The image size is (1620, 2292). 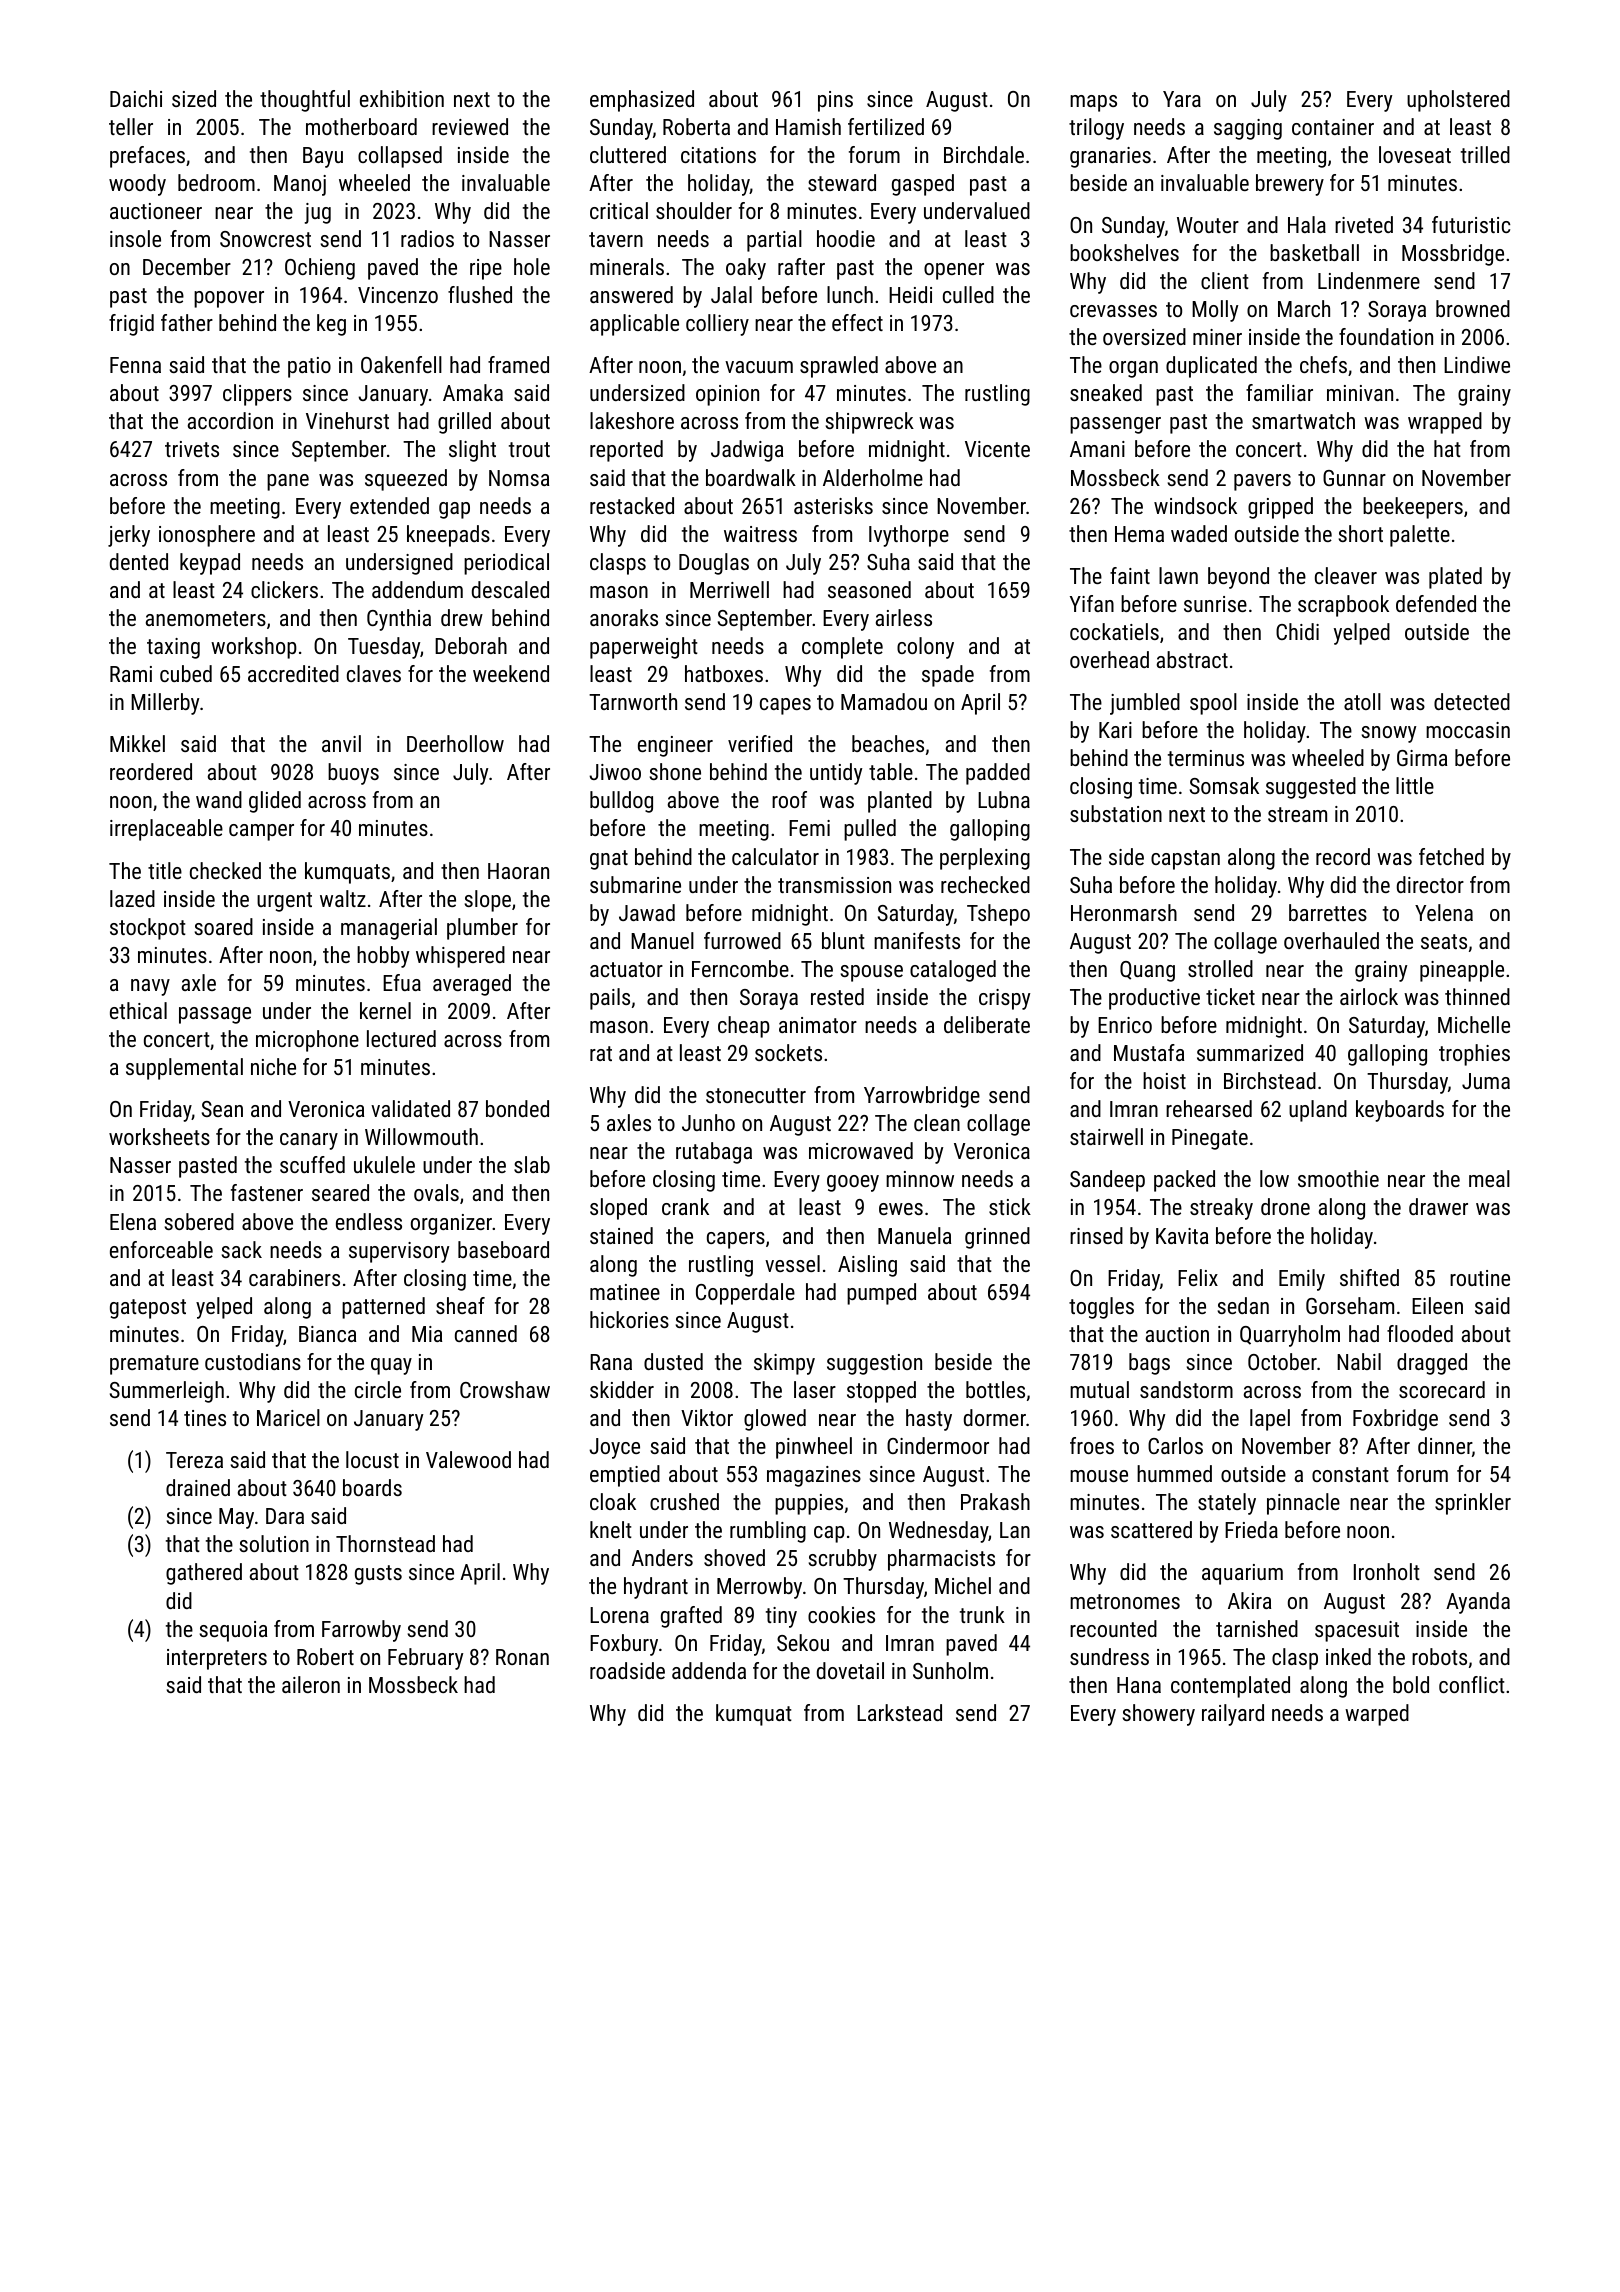 What do you see at coordinates (756, 1095) in the screenshot?
I see `stonecutter` at bounding box center [756, 1095].
